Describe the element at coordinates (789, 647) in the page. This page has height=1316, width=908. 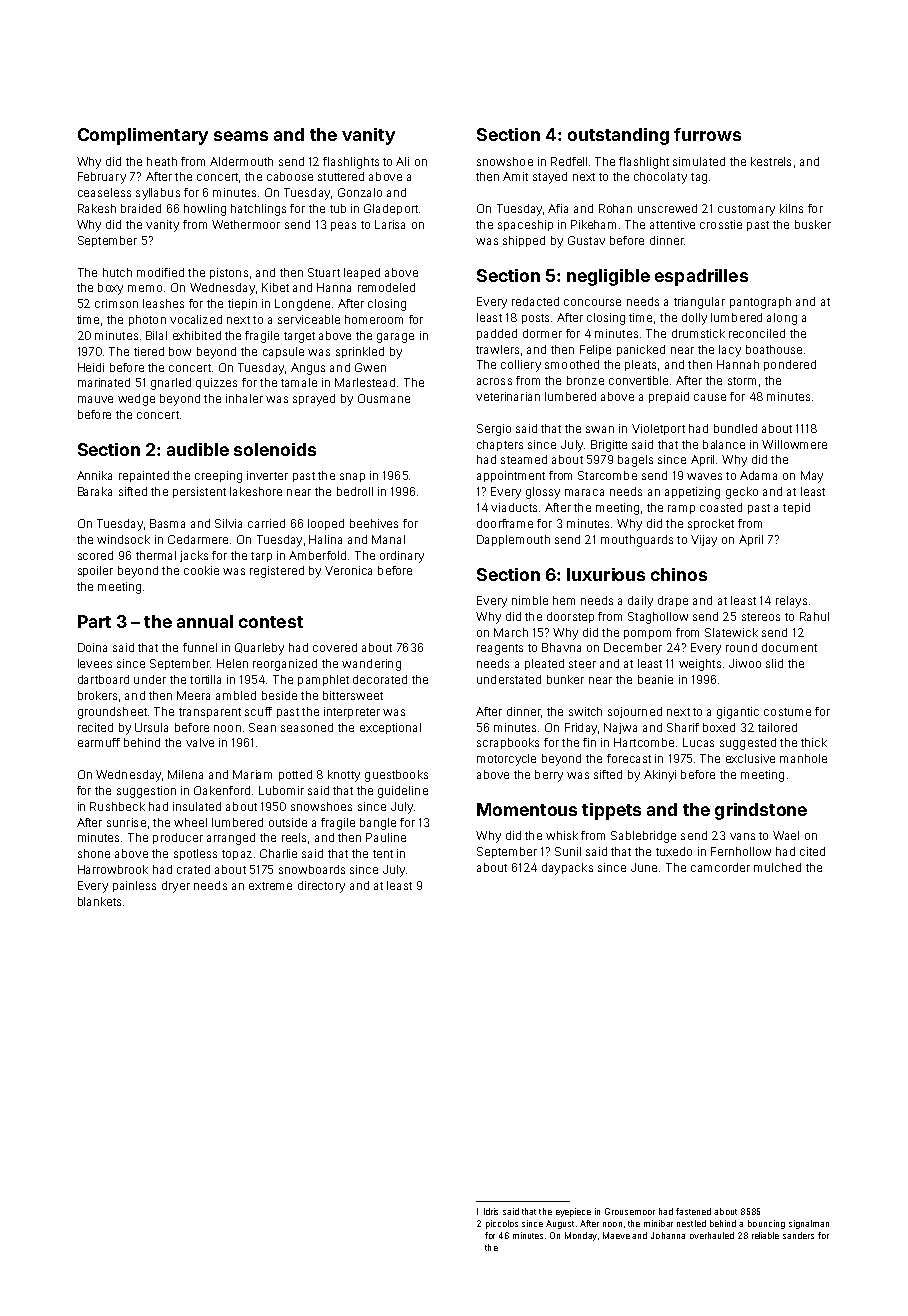
I see `document` at that location.
